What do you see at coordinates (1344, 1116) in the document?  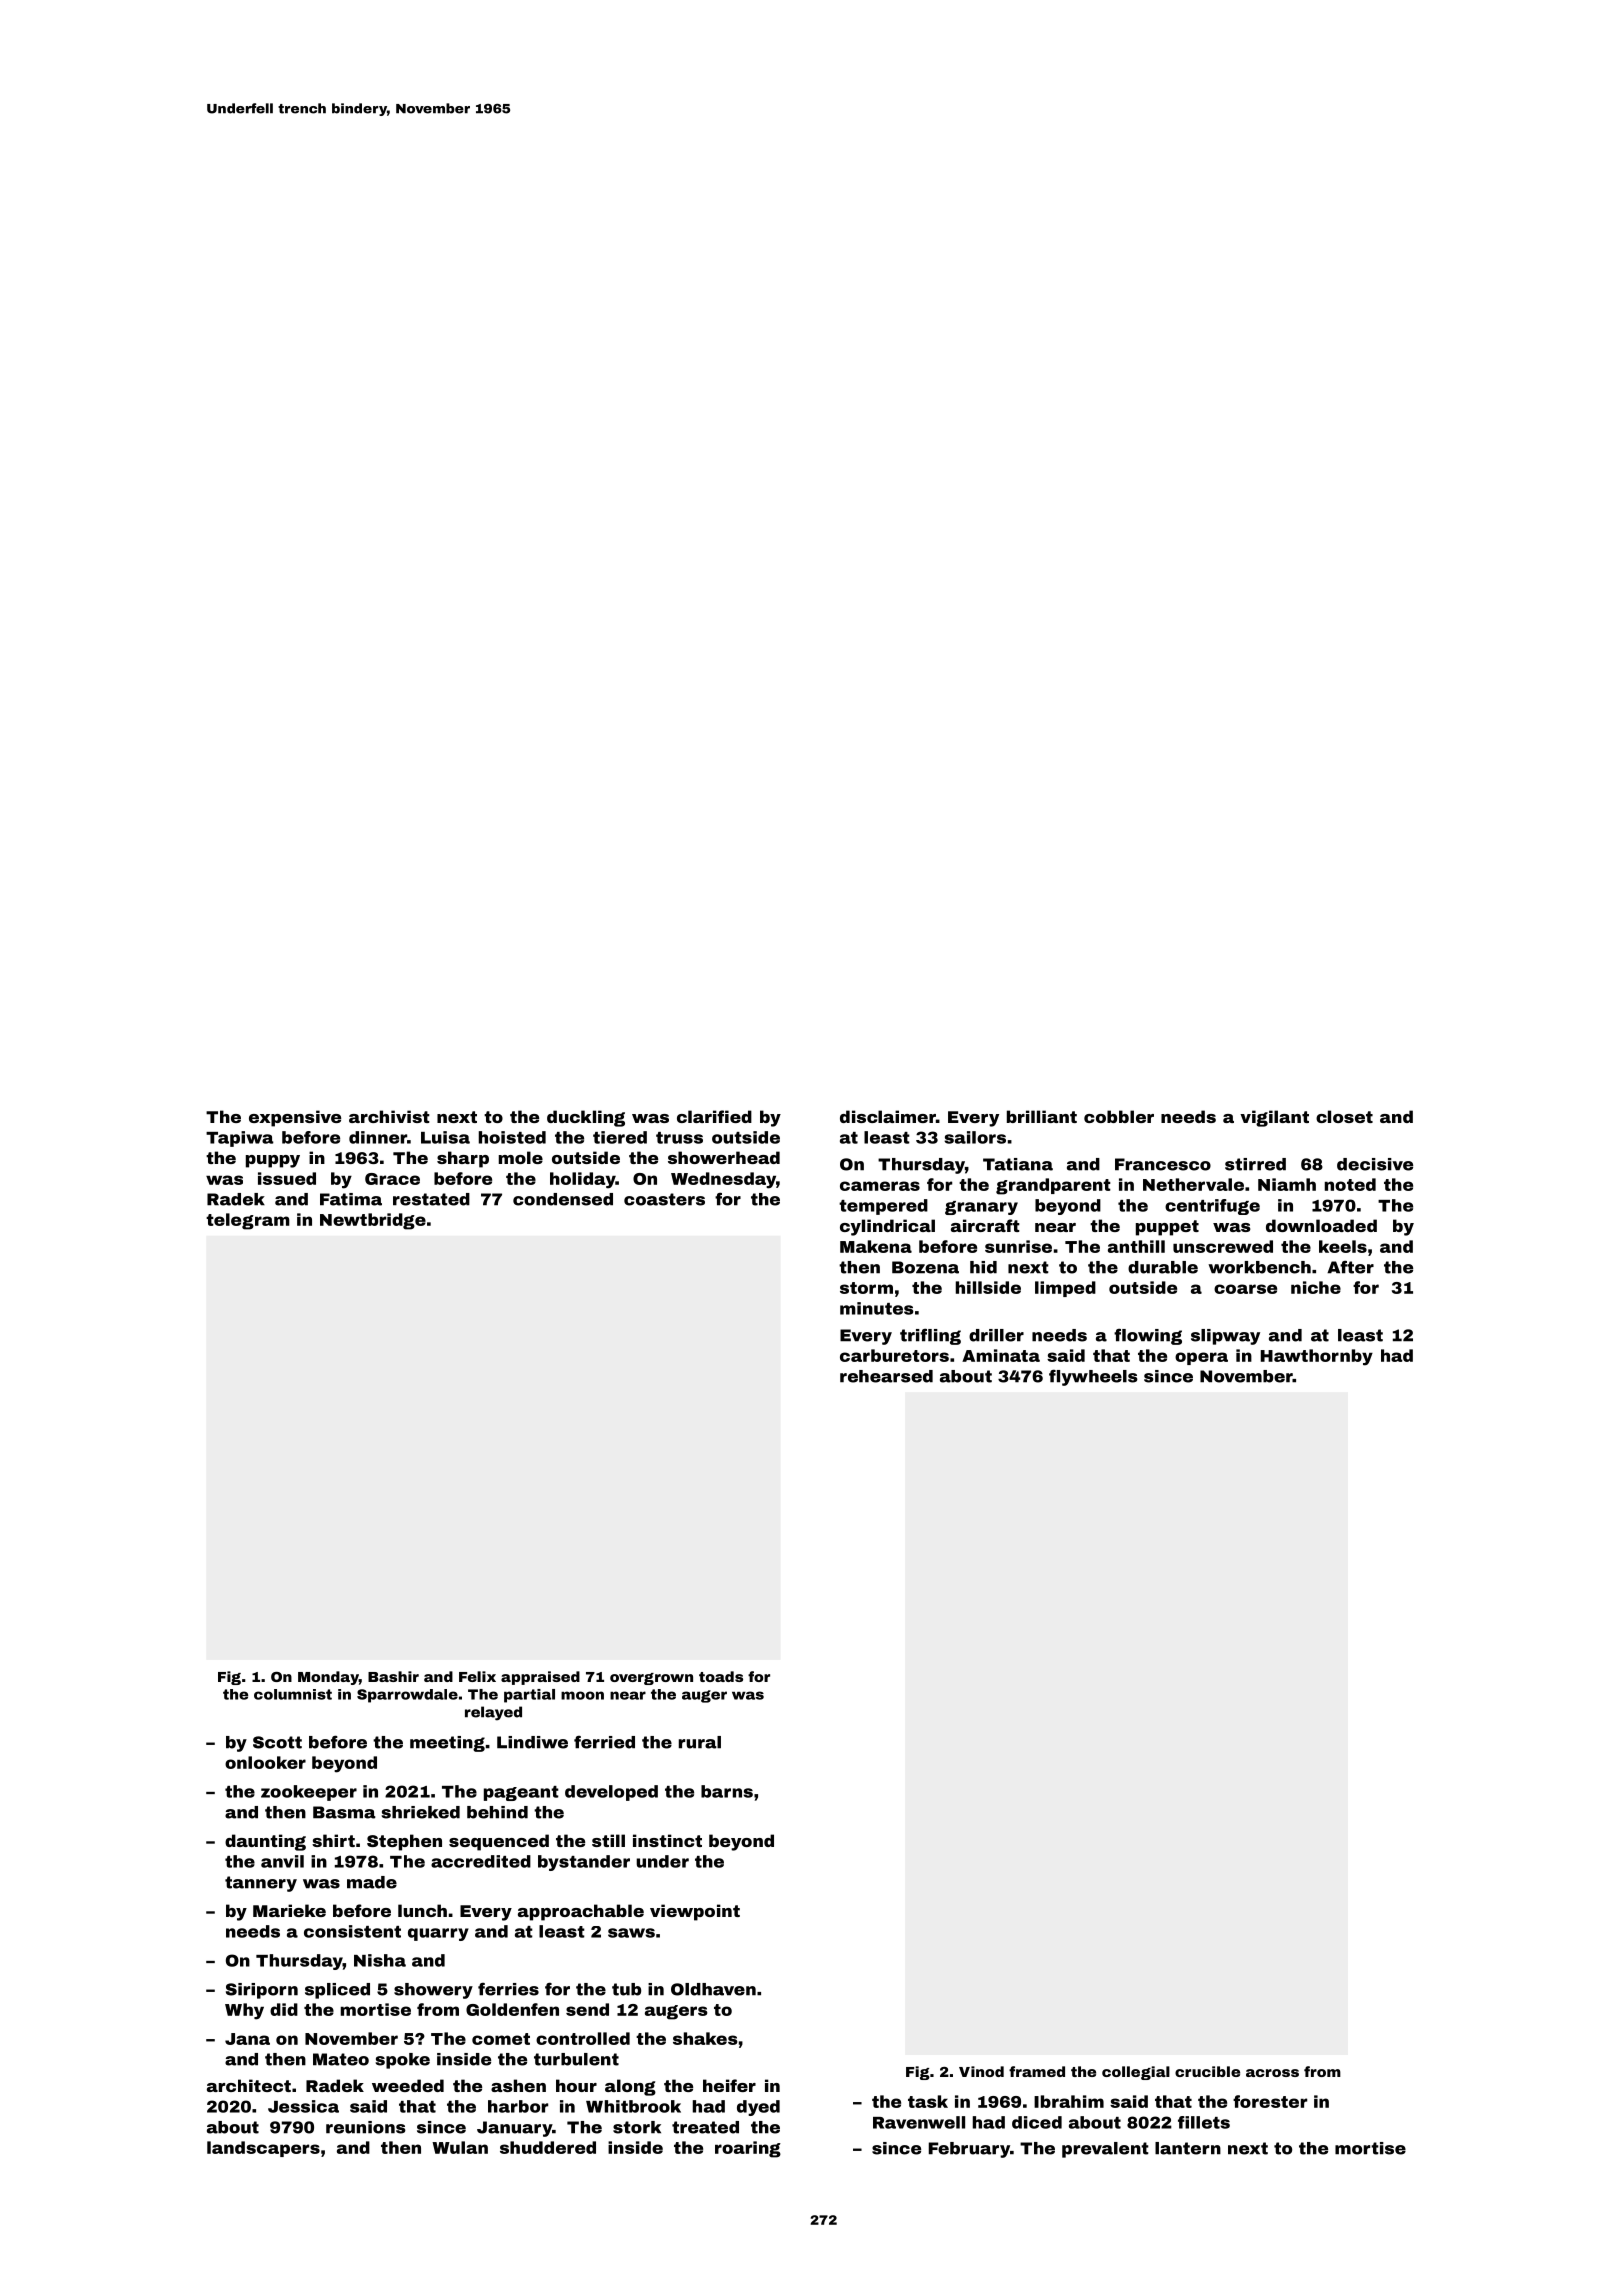 I see `closet` at bounding box center [1344, 1116].
